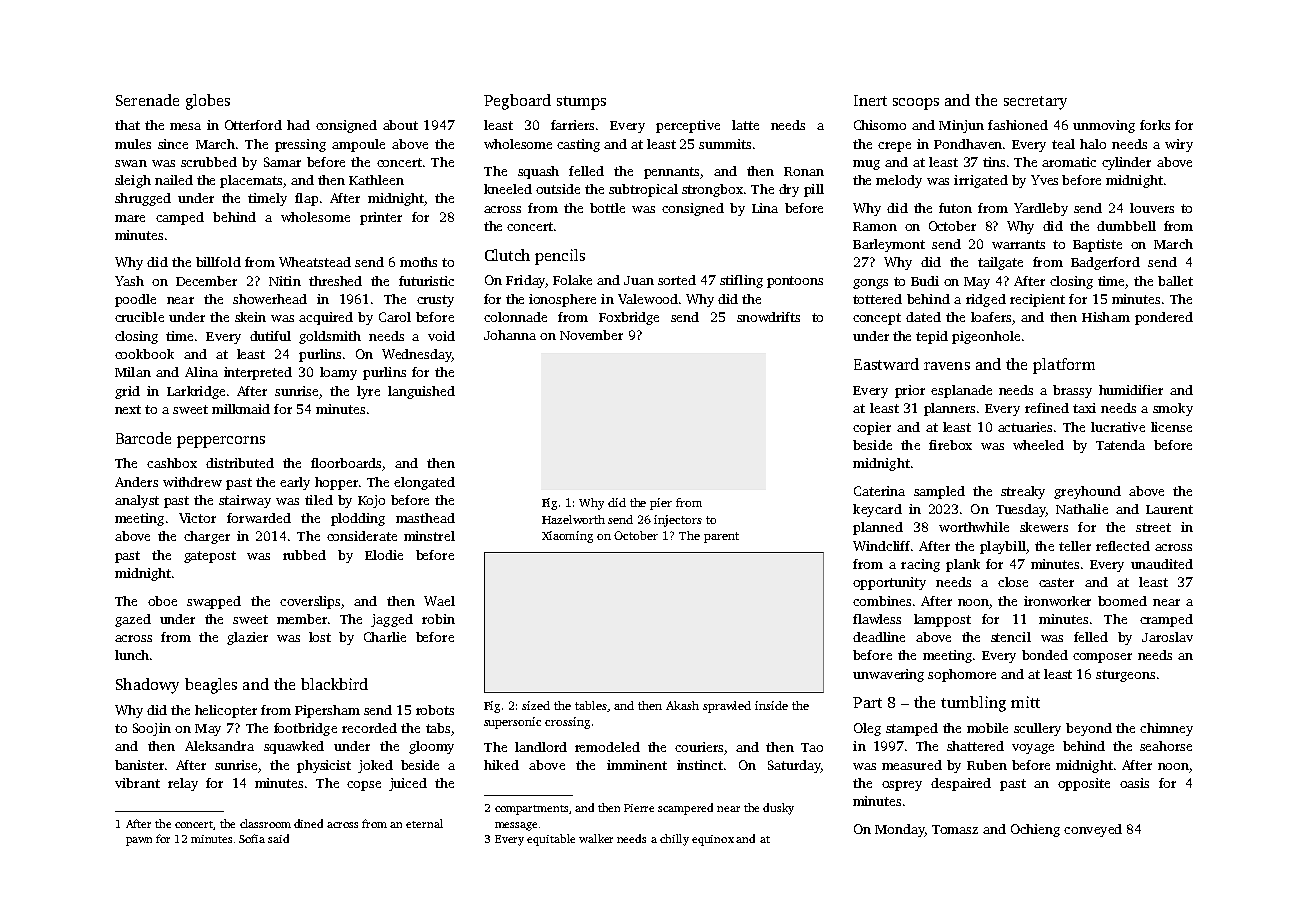 Image resolution: width=1308 pixels, height=924 pixels. I want to click on unmoving, so click(1104, 126).
